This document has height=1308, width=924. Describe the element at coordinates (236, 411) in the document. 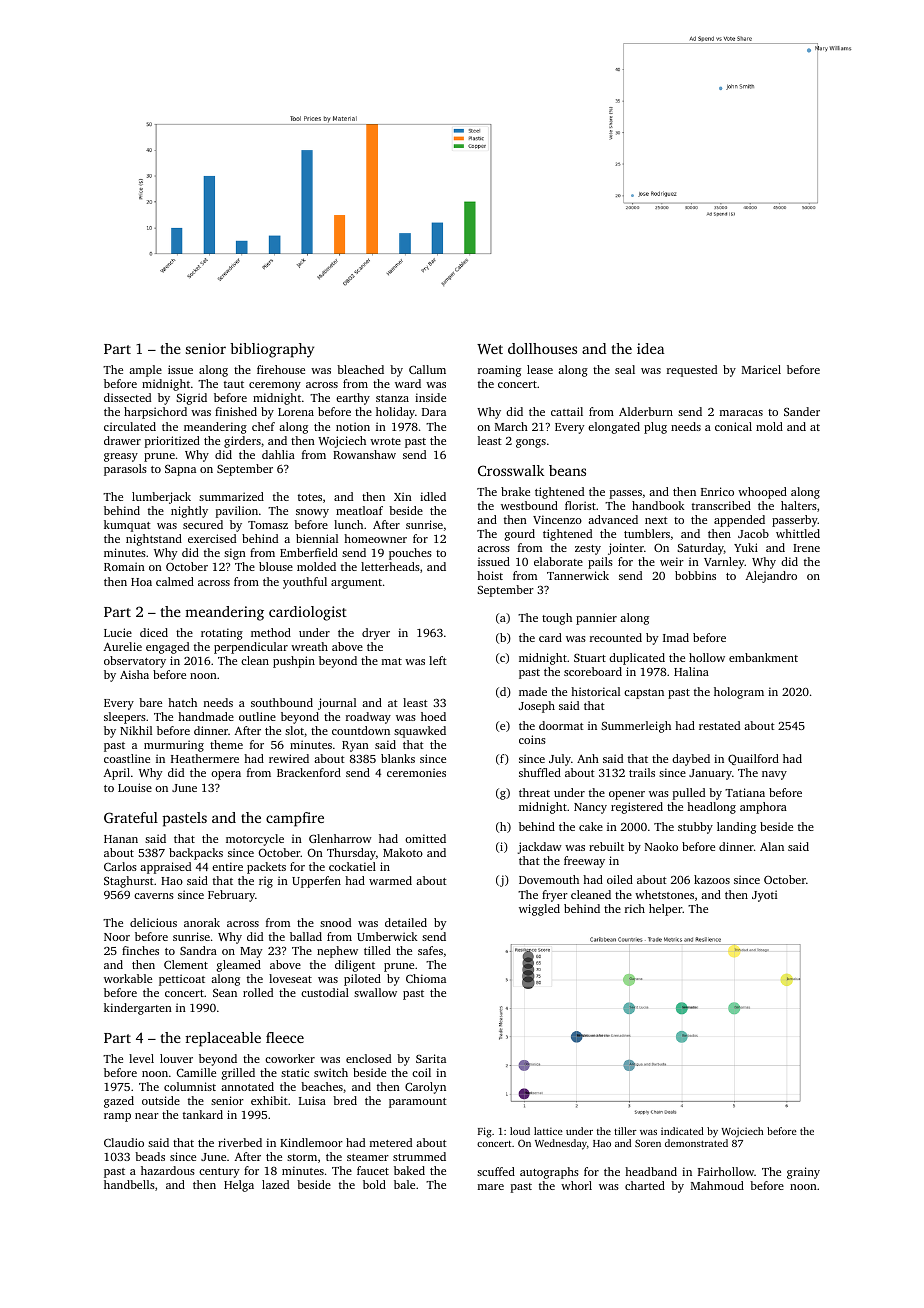

I see `finished` at that location.
